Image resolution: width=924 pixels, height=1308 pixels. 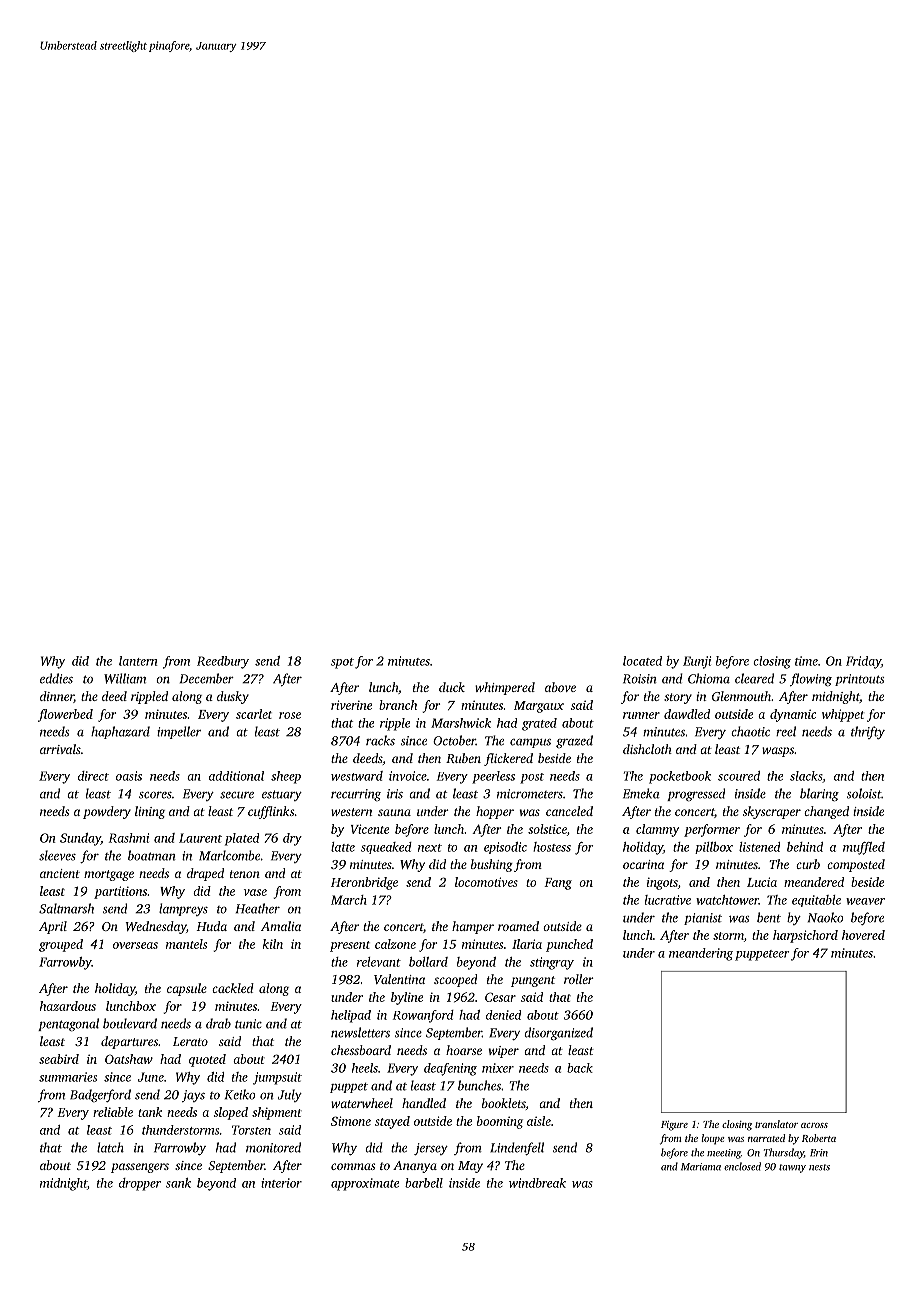 I want to click on time, so click(x=806, y=661).
